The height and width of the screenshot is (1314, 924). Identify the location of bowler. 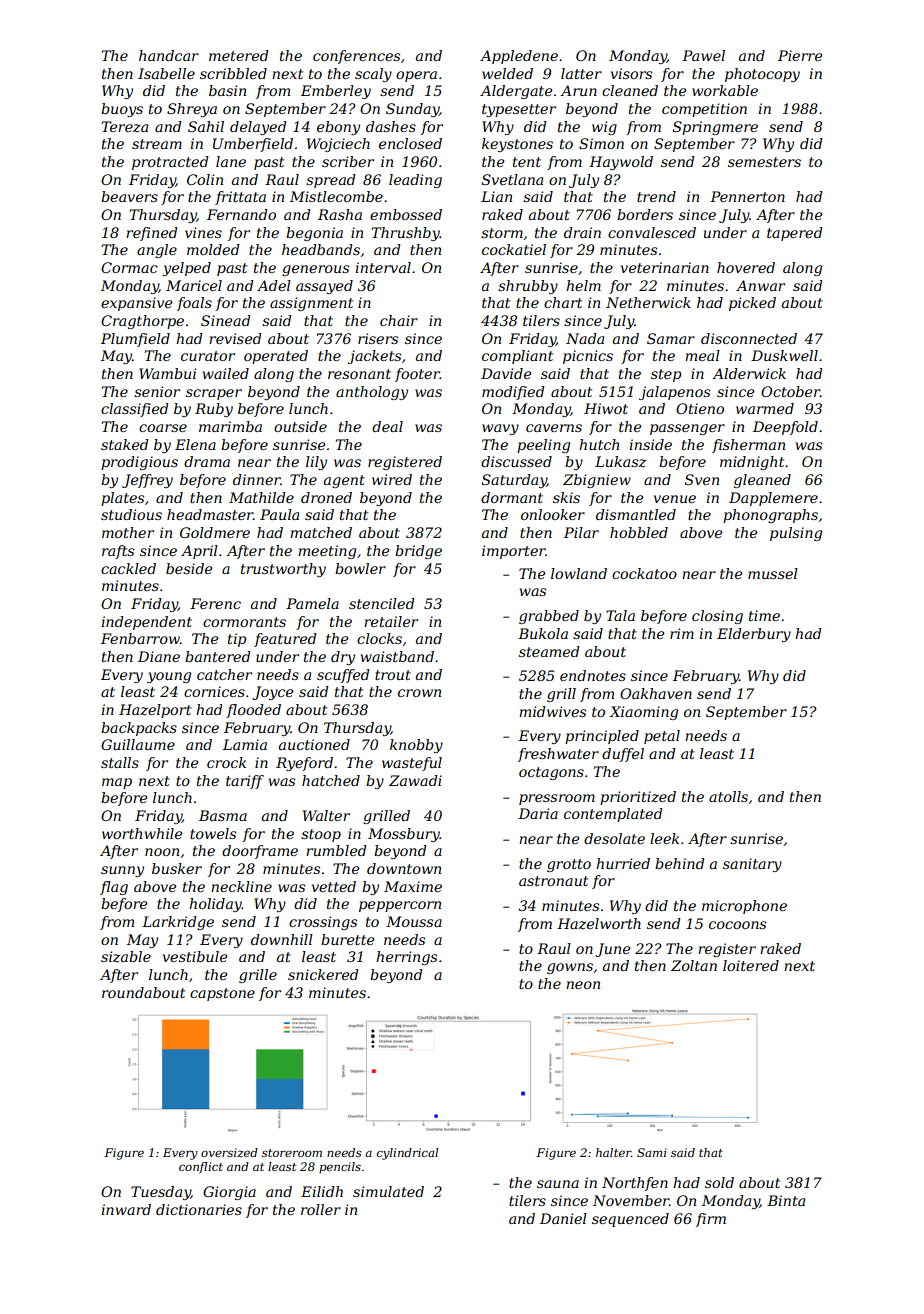
(360, 568).
